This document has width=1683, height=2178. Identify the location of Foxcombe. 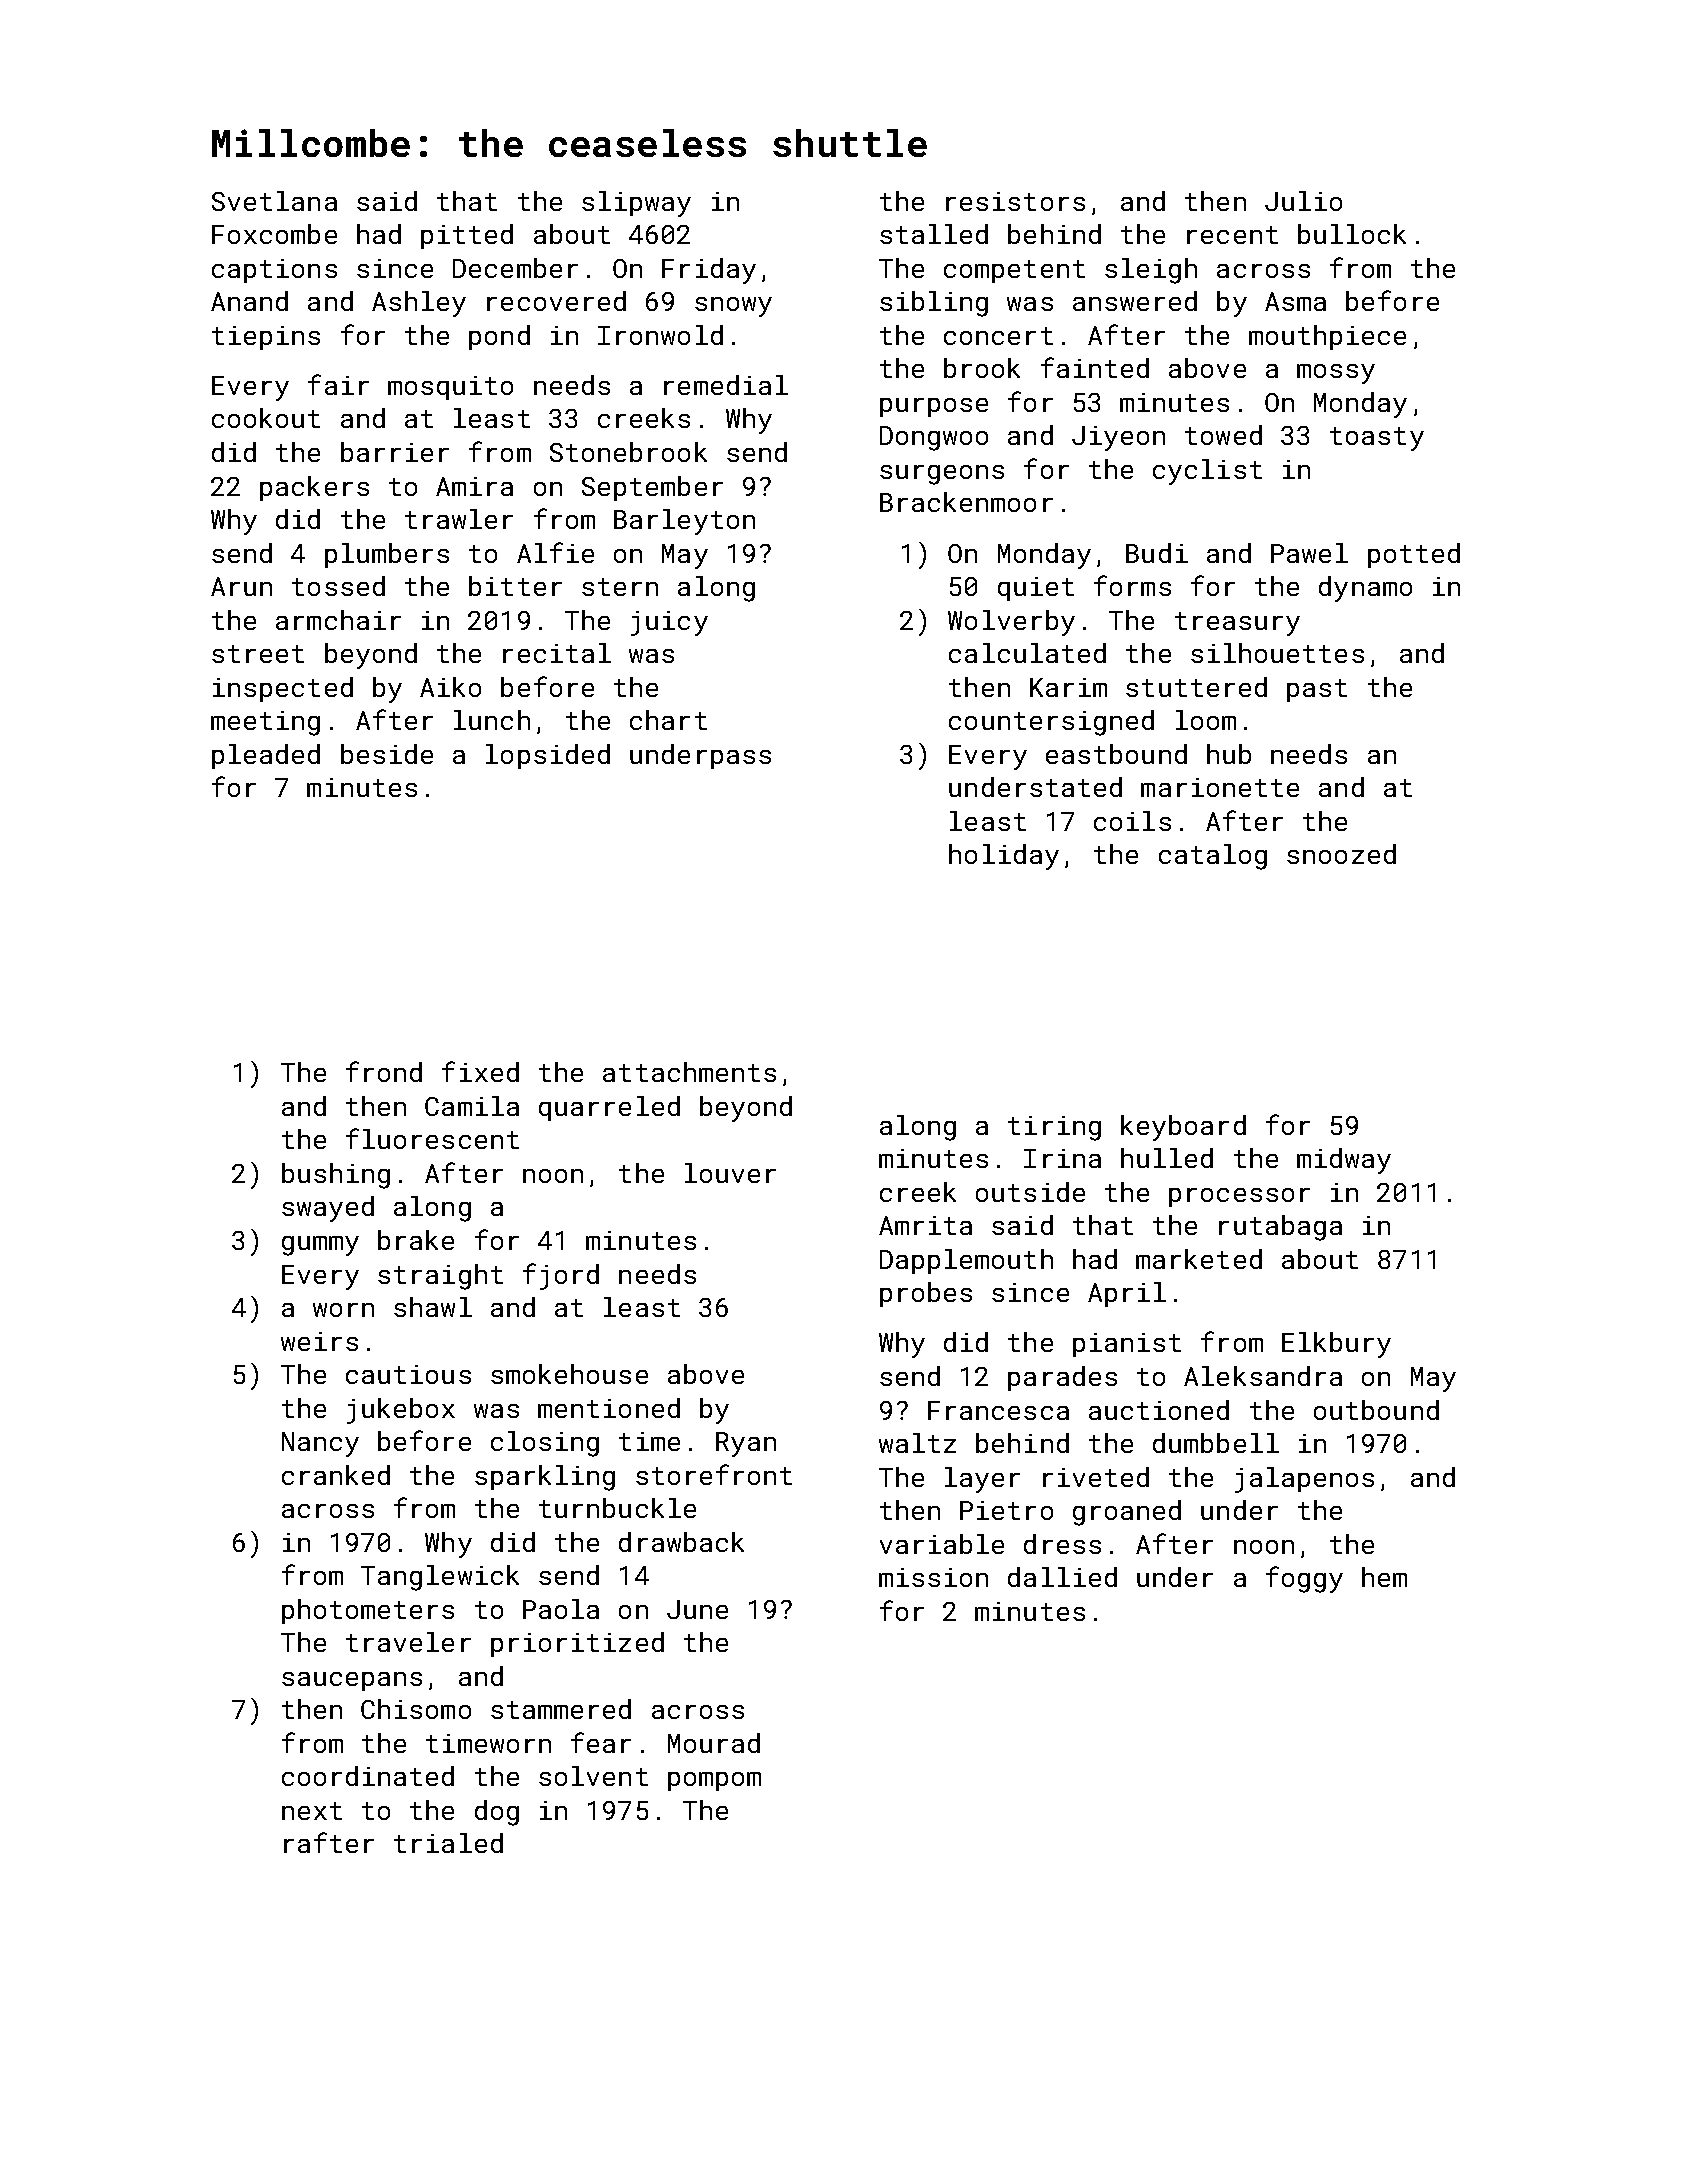
(274, 234).
